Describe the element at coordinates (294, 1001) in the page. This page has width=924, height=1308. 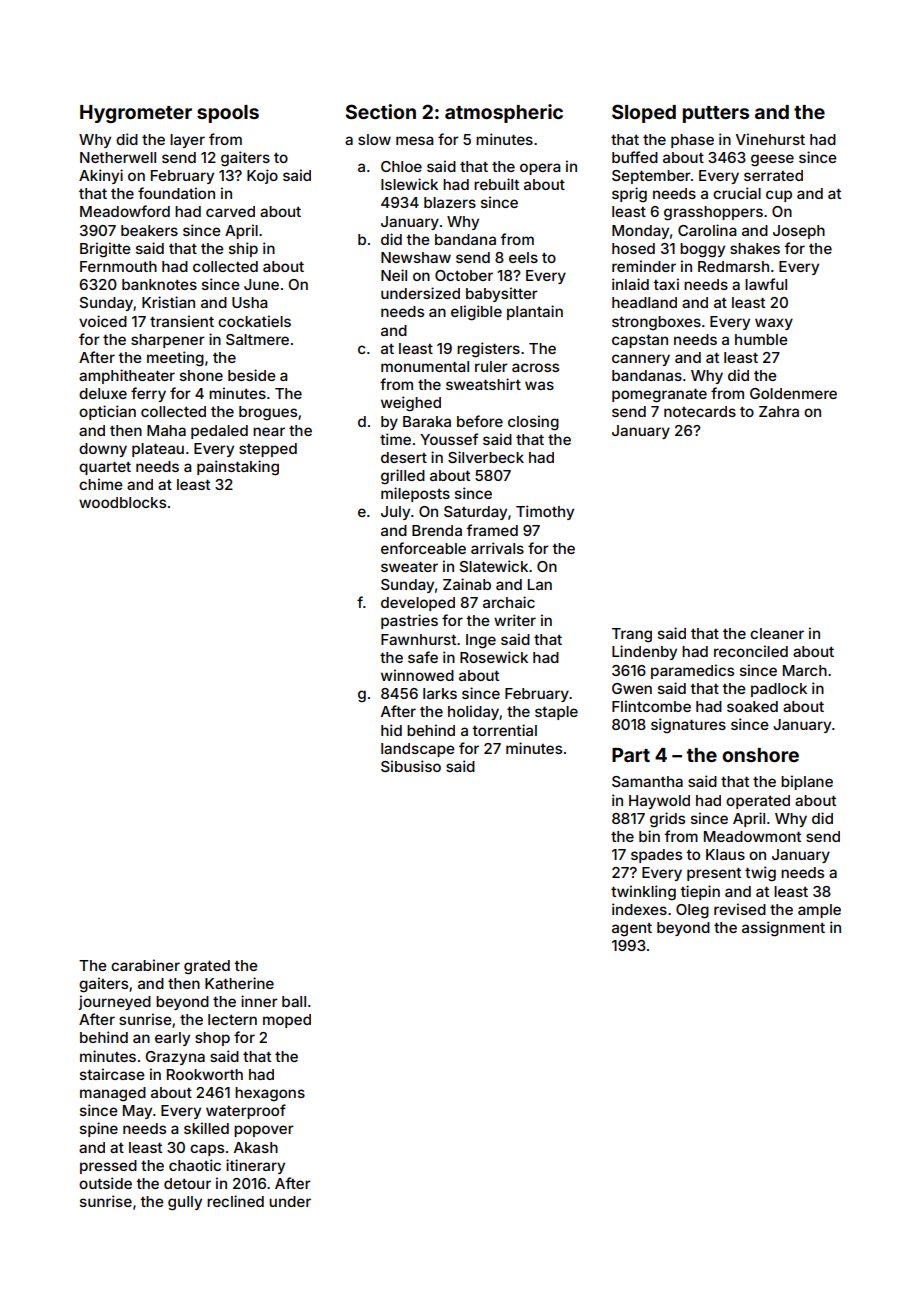
I see `ball` at that location.
